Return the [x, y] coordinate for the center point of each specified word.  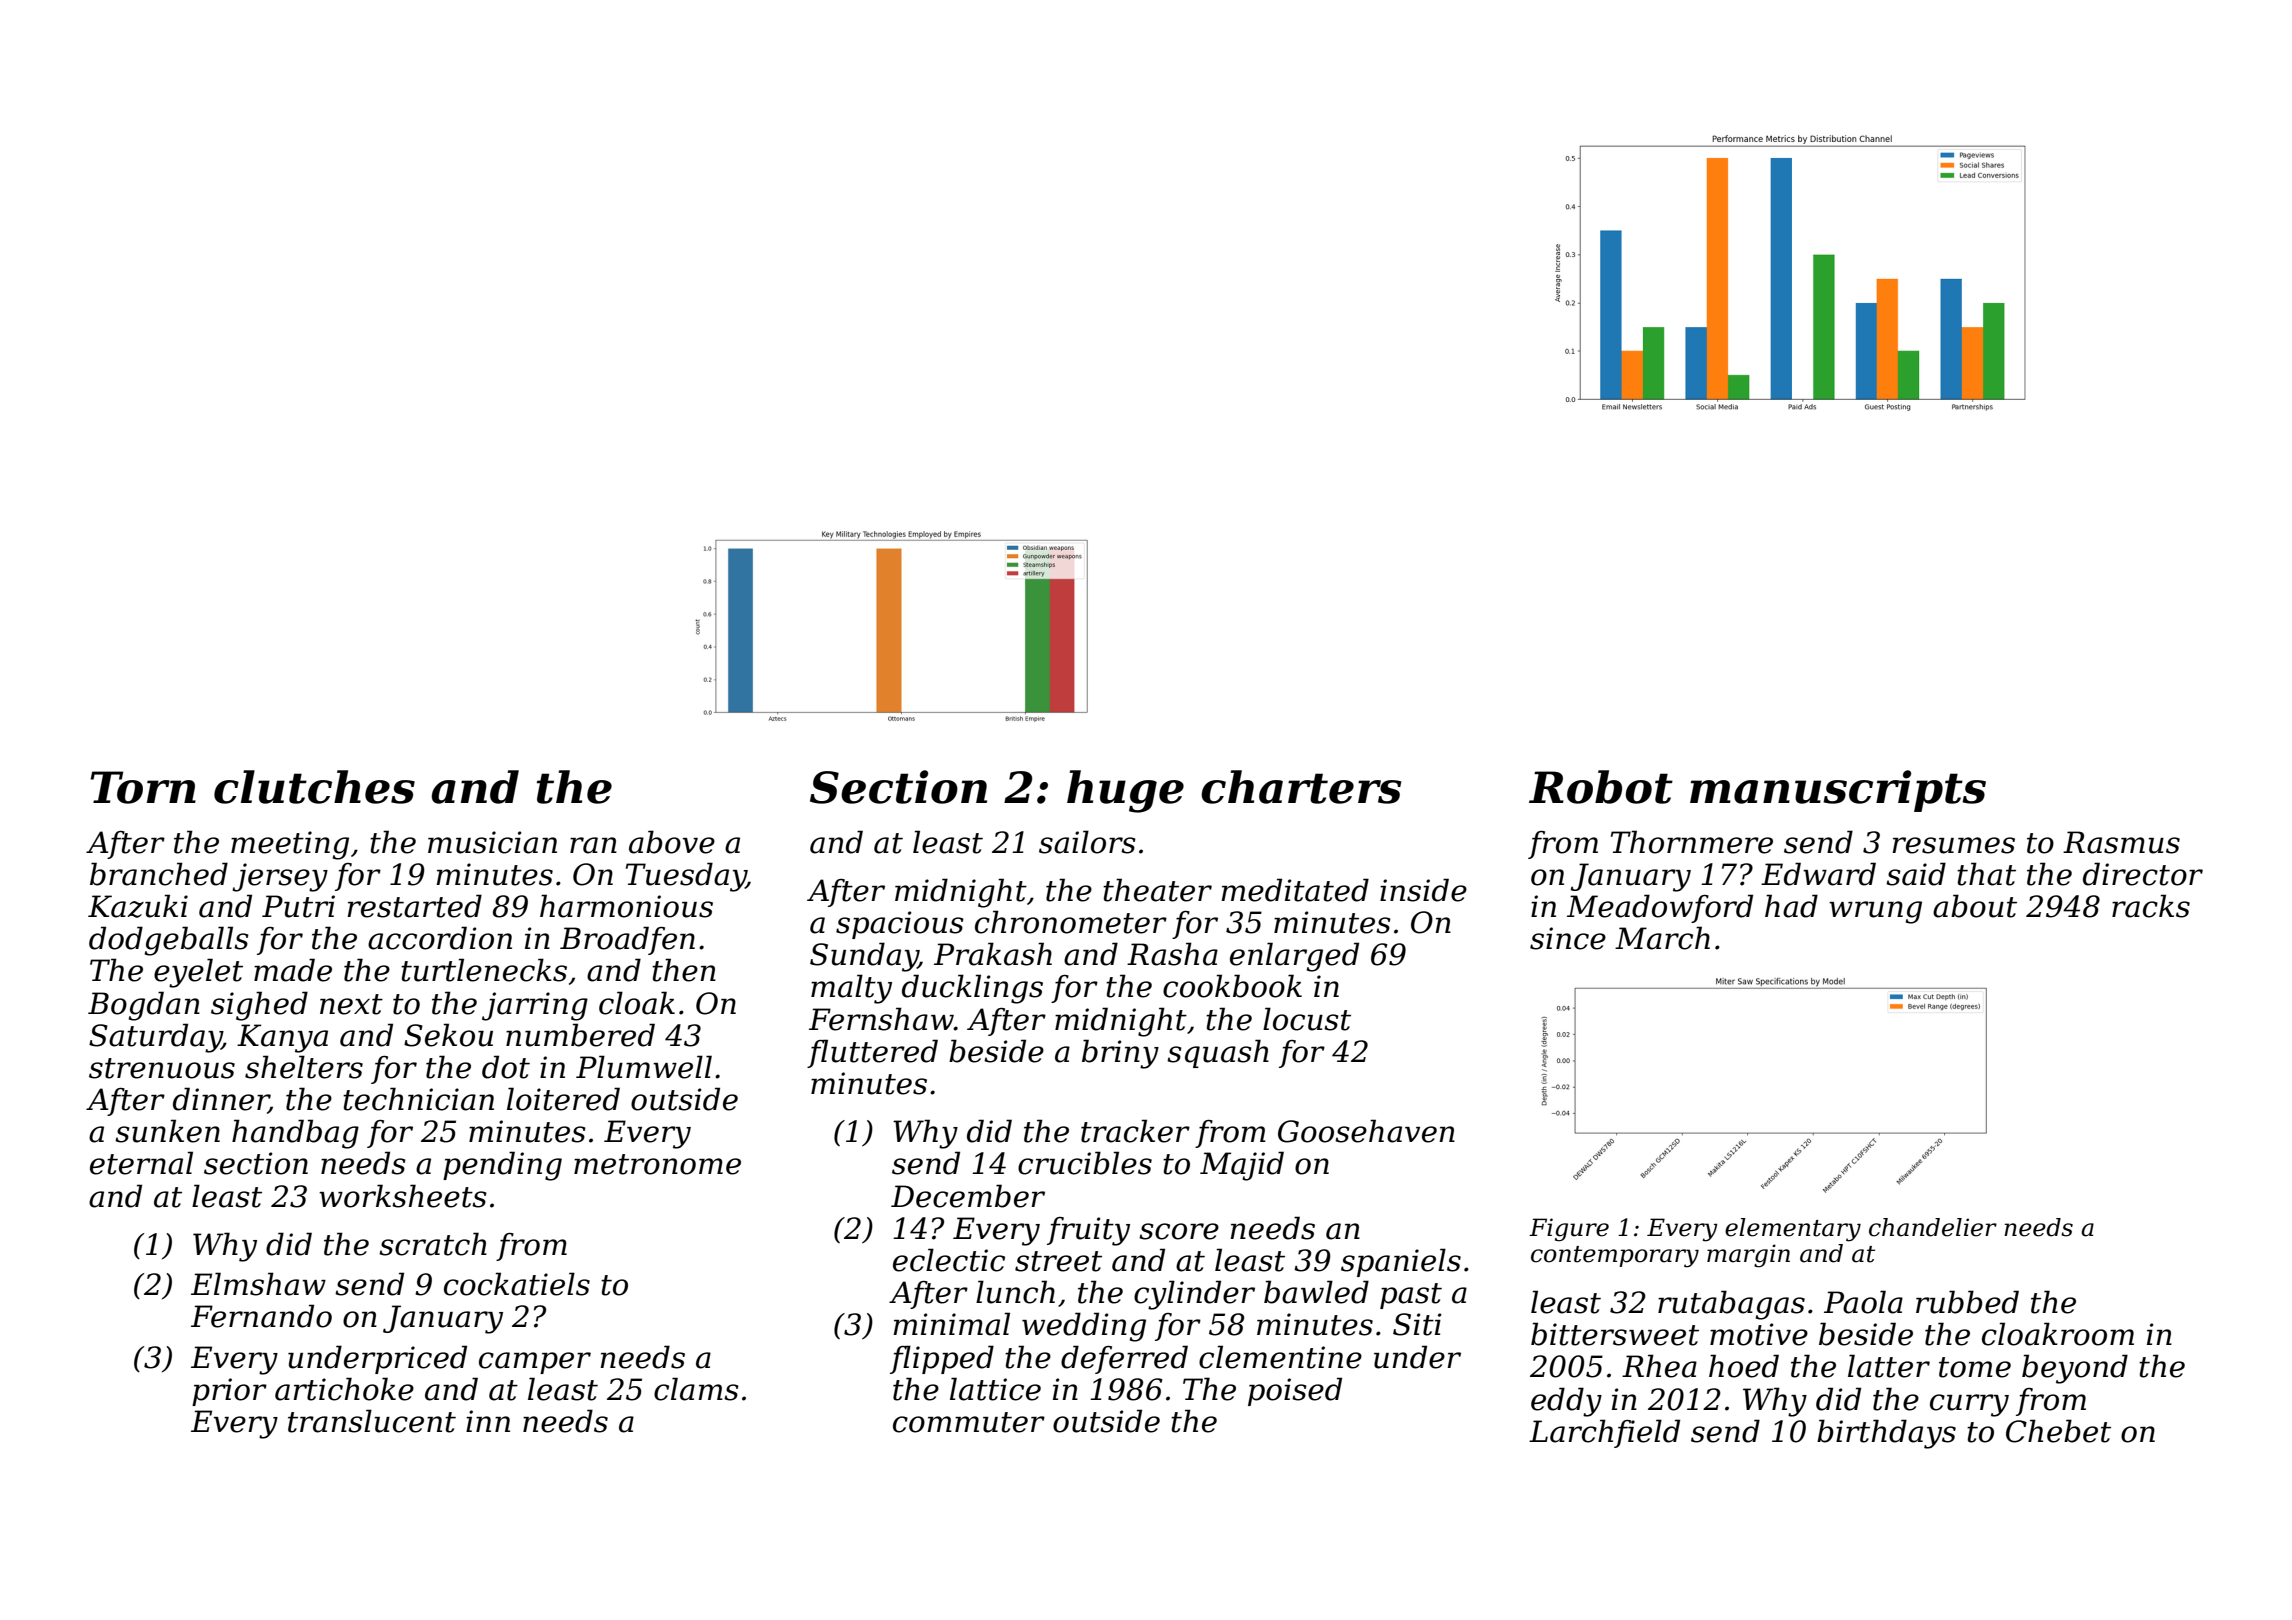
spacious [900, 925]
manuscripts [1838, 791]
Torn [143, 787]
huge [1125, 791]
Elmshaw [258, 1284]
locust [1307, 1019]
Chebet [2058, 1431]
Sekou [448, 1035]
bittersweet [1615, 1334]
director [2143, 874]
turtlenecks [484, 970]
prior [229, 1392]
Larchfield [1604, 1433]
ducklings [972, 989]
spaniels [1401, 1262]
